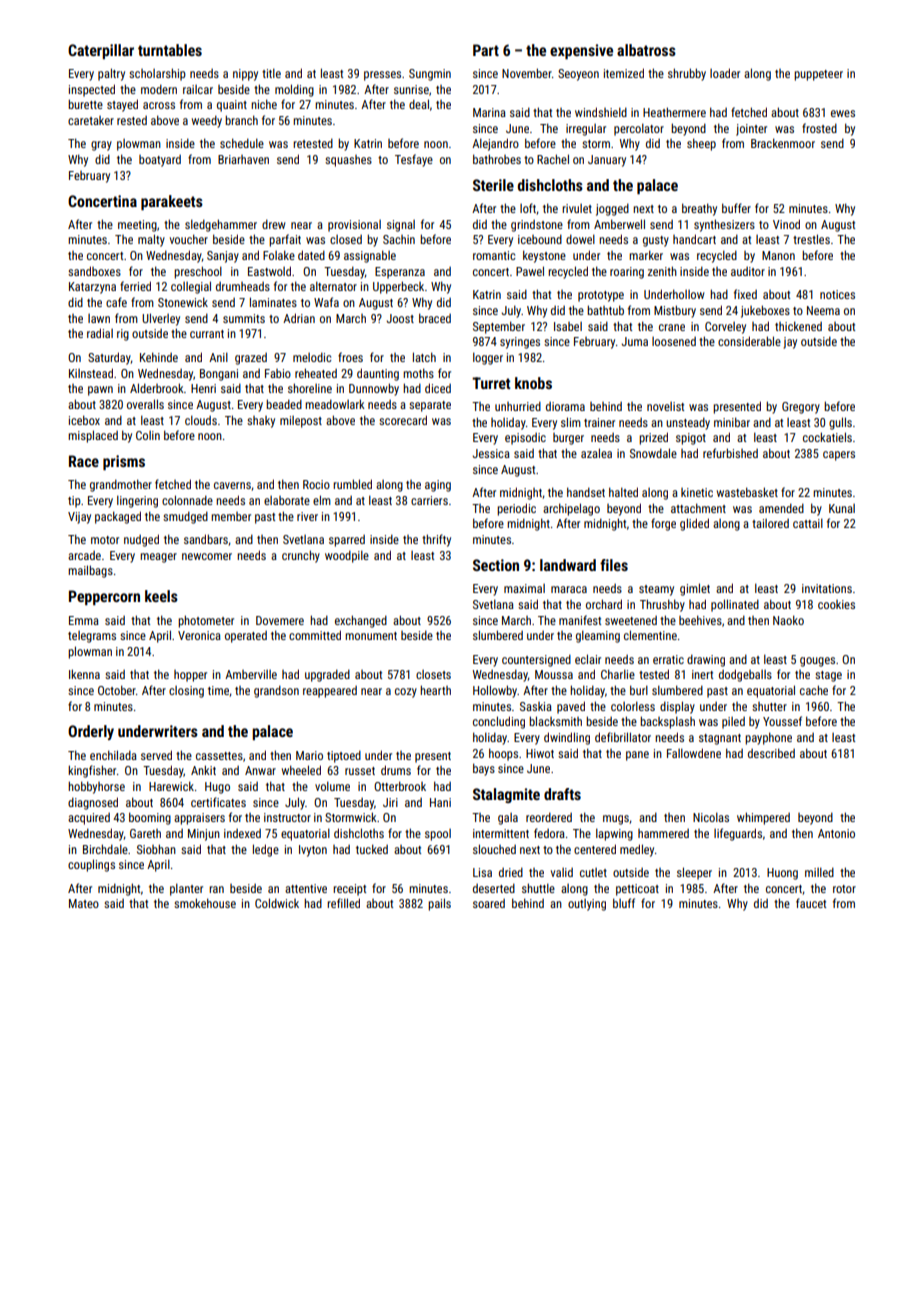 This screenshot has width=924, height=1308. I want to click on receipt, so click(349, 890).
